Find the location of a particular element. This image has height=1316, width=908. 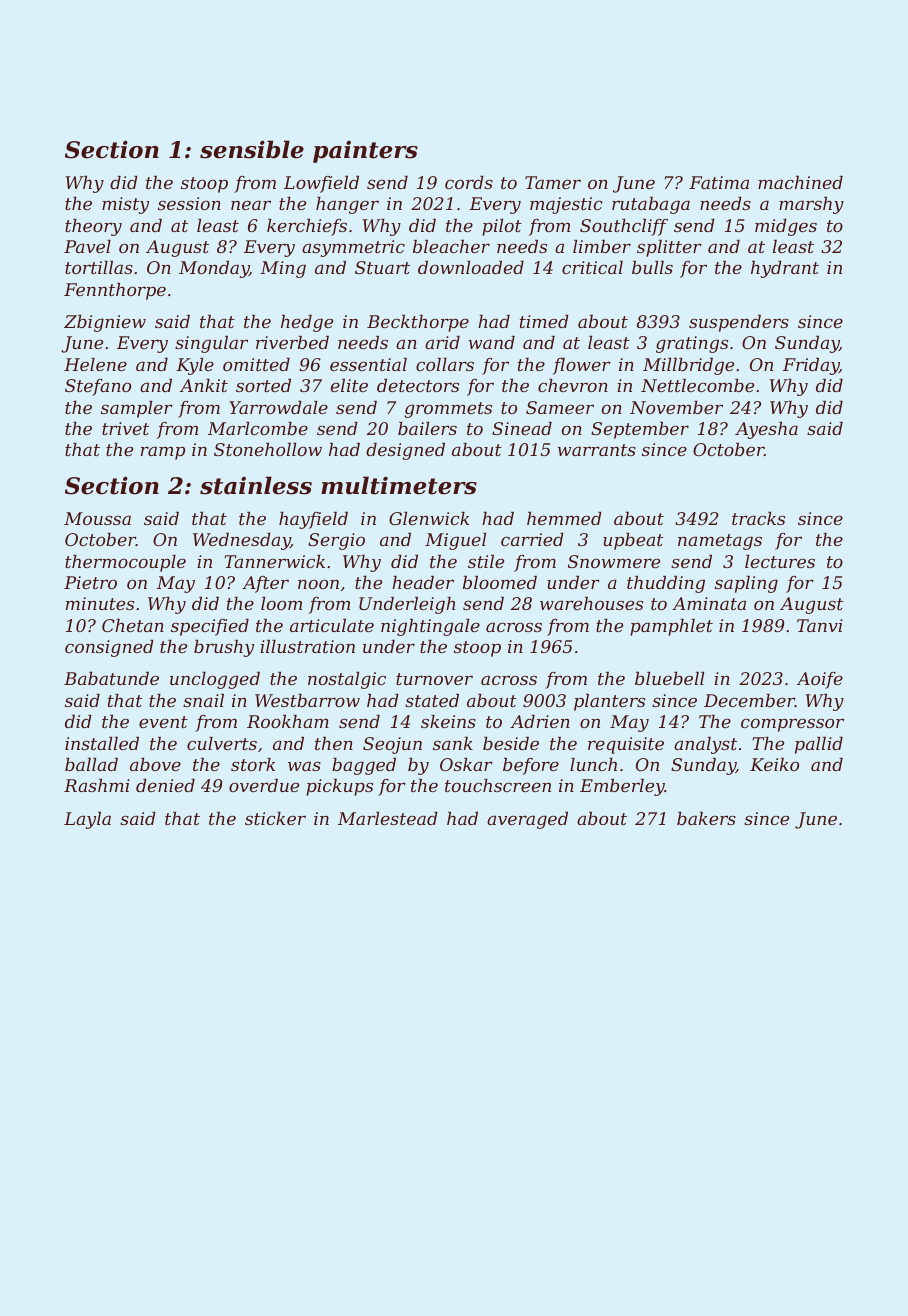

suspenders is located at coordinates (739, 323).
